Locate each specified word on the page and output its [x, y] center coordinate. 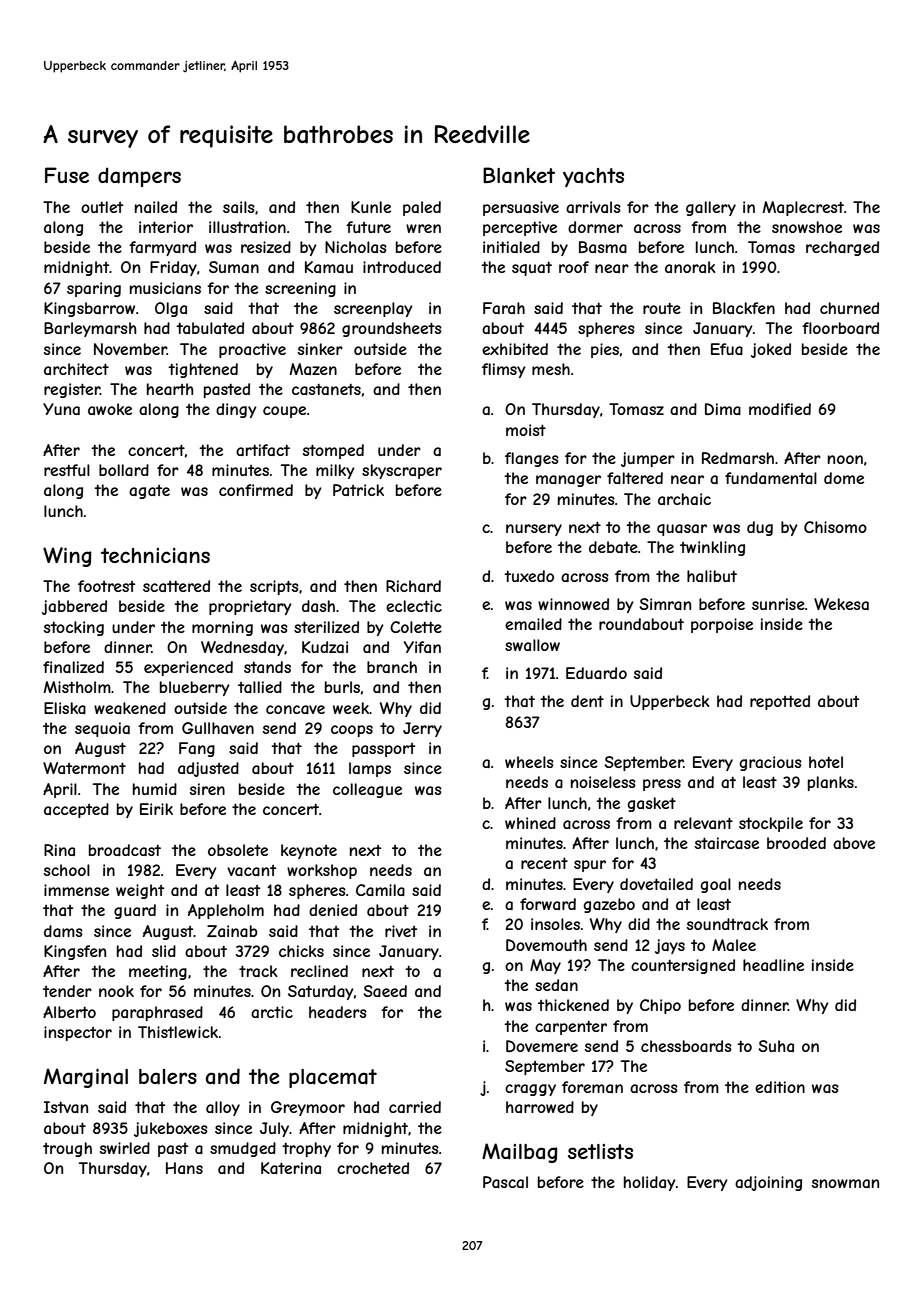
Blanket [519, 175]
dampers [139, 177]
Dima [723, 409]
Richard [413, 586]
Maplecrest [803, 208]
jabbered [74, 607]
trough [67, 1149]
